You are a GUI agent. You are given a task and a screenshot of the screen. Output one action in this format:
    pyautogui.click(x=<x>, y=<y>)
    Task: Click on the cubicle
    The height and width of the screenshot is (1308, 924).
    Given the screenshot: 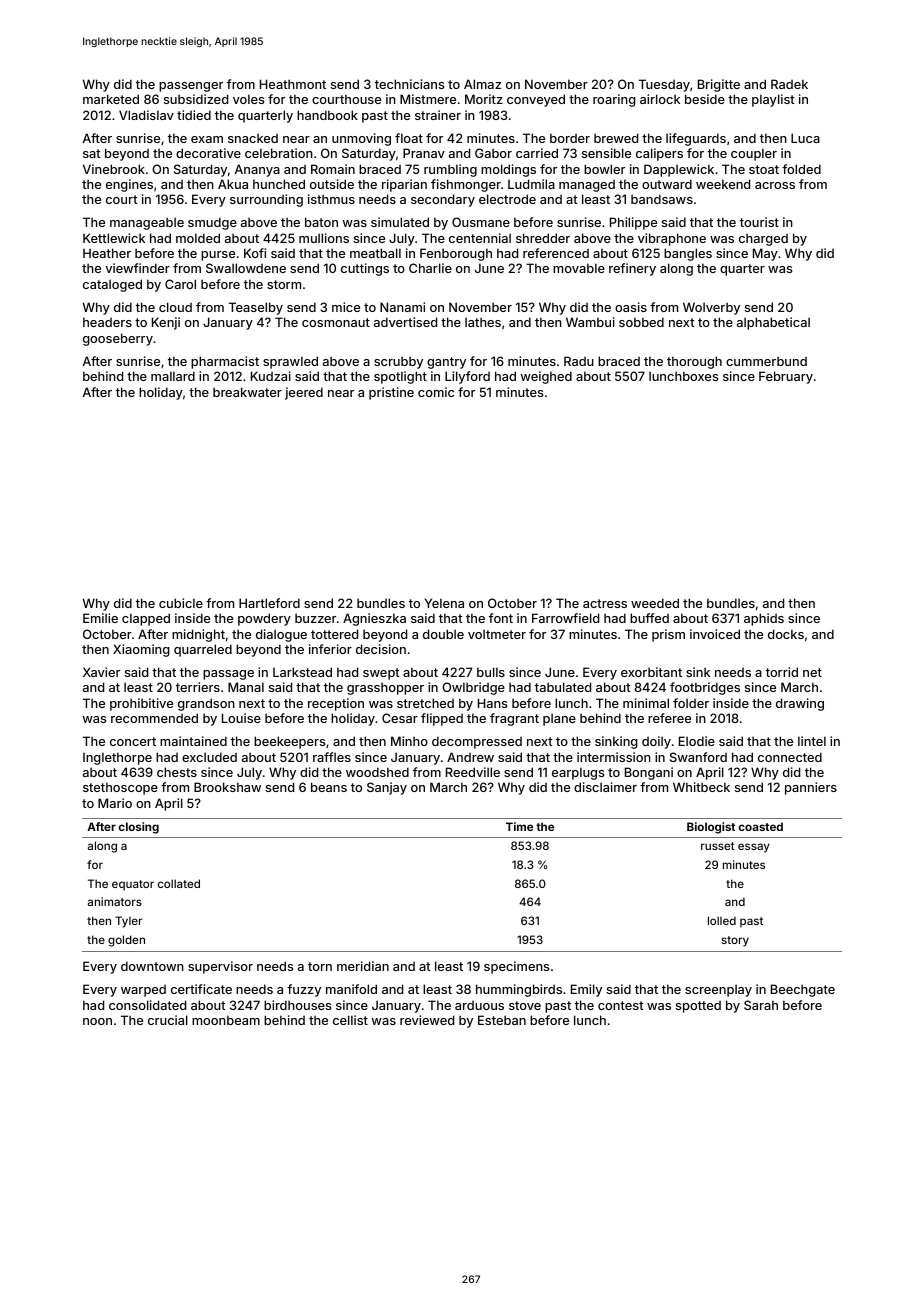 What is the action you would take?
    pyautogui.click(x=181, y=603)
